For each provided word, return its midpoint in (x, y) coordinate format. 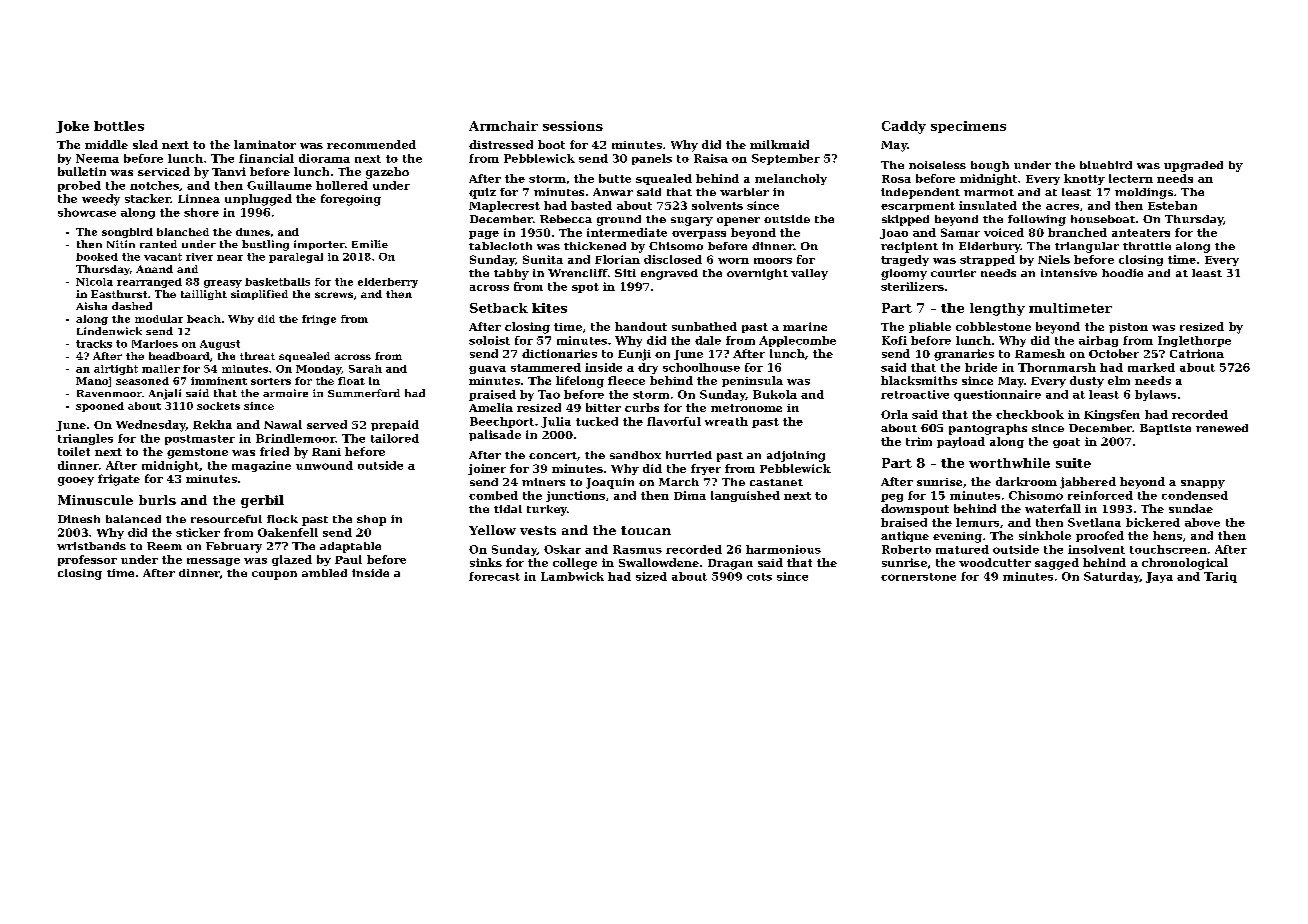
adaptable (350, 547)
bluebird (1106, 165)
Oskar (562, 549)
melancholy (791, 179)
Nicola (94, 282)
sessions (573, 126)
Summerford (364, 393)
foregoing (351, 200)
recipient (909, 247)
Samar (960, 232)
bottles (119, 126)
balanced (133, 519)
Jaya (1159, 577)
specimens (968, 127)
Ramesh (1040, 353)
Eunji (634, 355)
